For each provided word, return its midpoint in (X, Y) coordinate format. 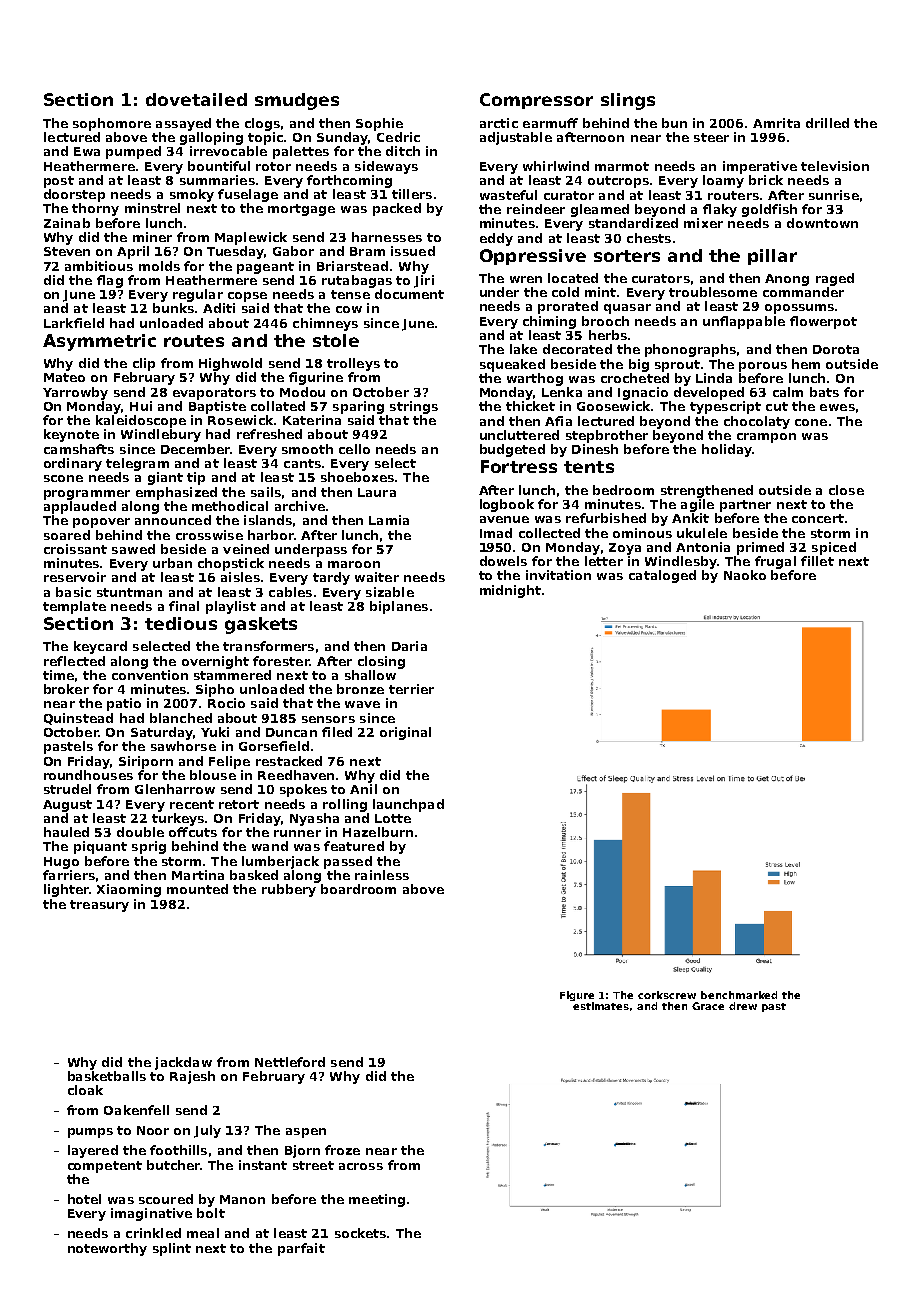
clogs (262, 124)
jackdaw (183, 1063)
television (835, 166)
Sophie (379, 124)
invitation (558, 575)
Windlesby (681, 562)
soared (67, 535)
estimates (601, 1006)
